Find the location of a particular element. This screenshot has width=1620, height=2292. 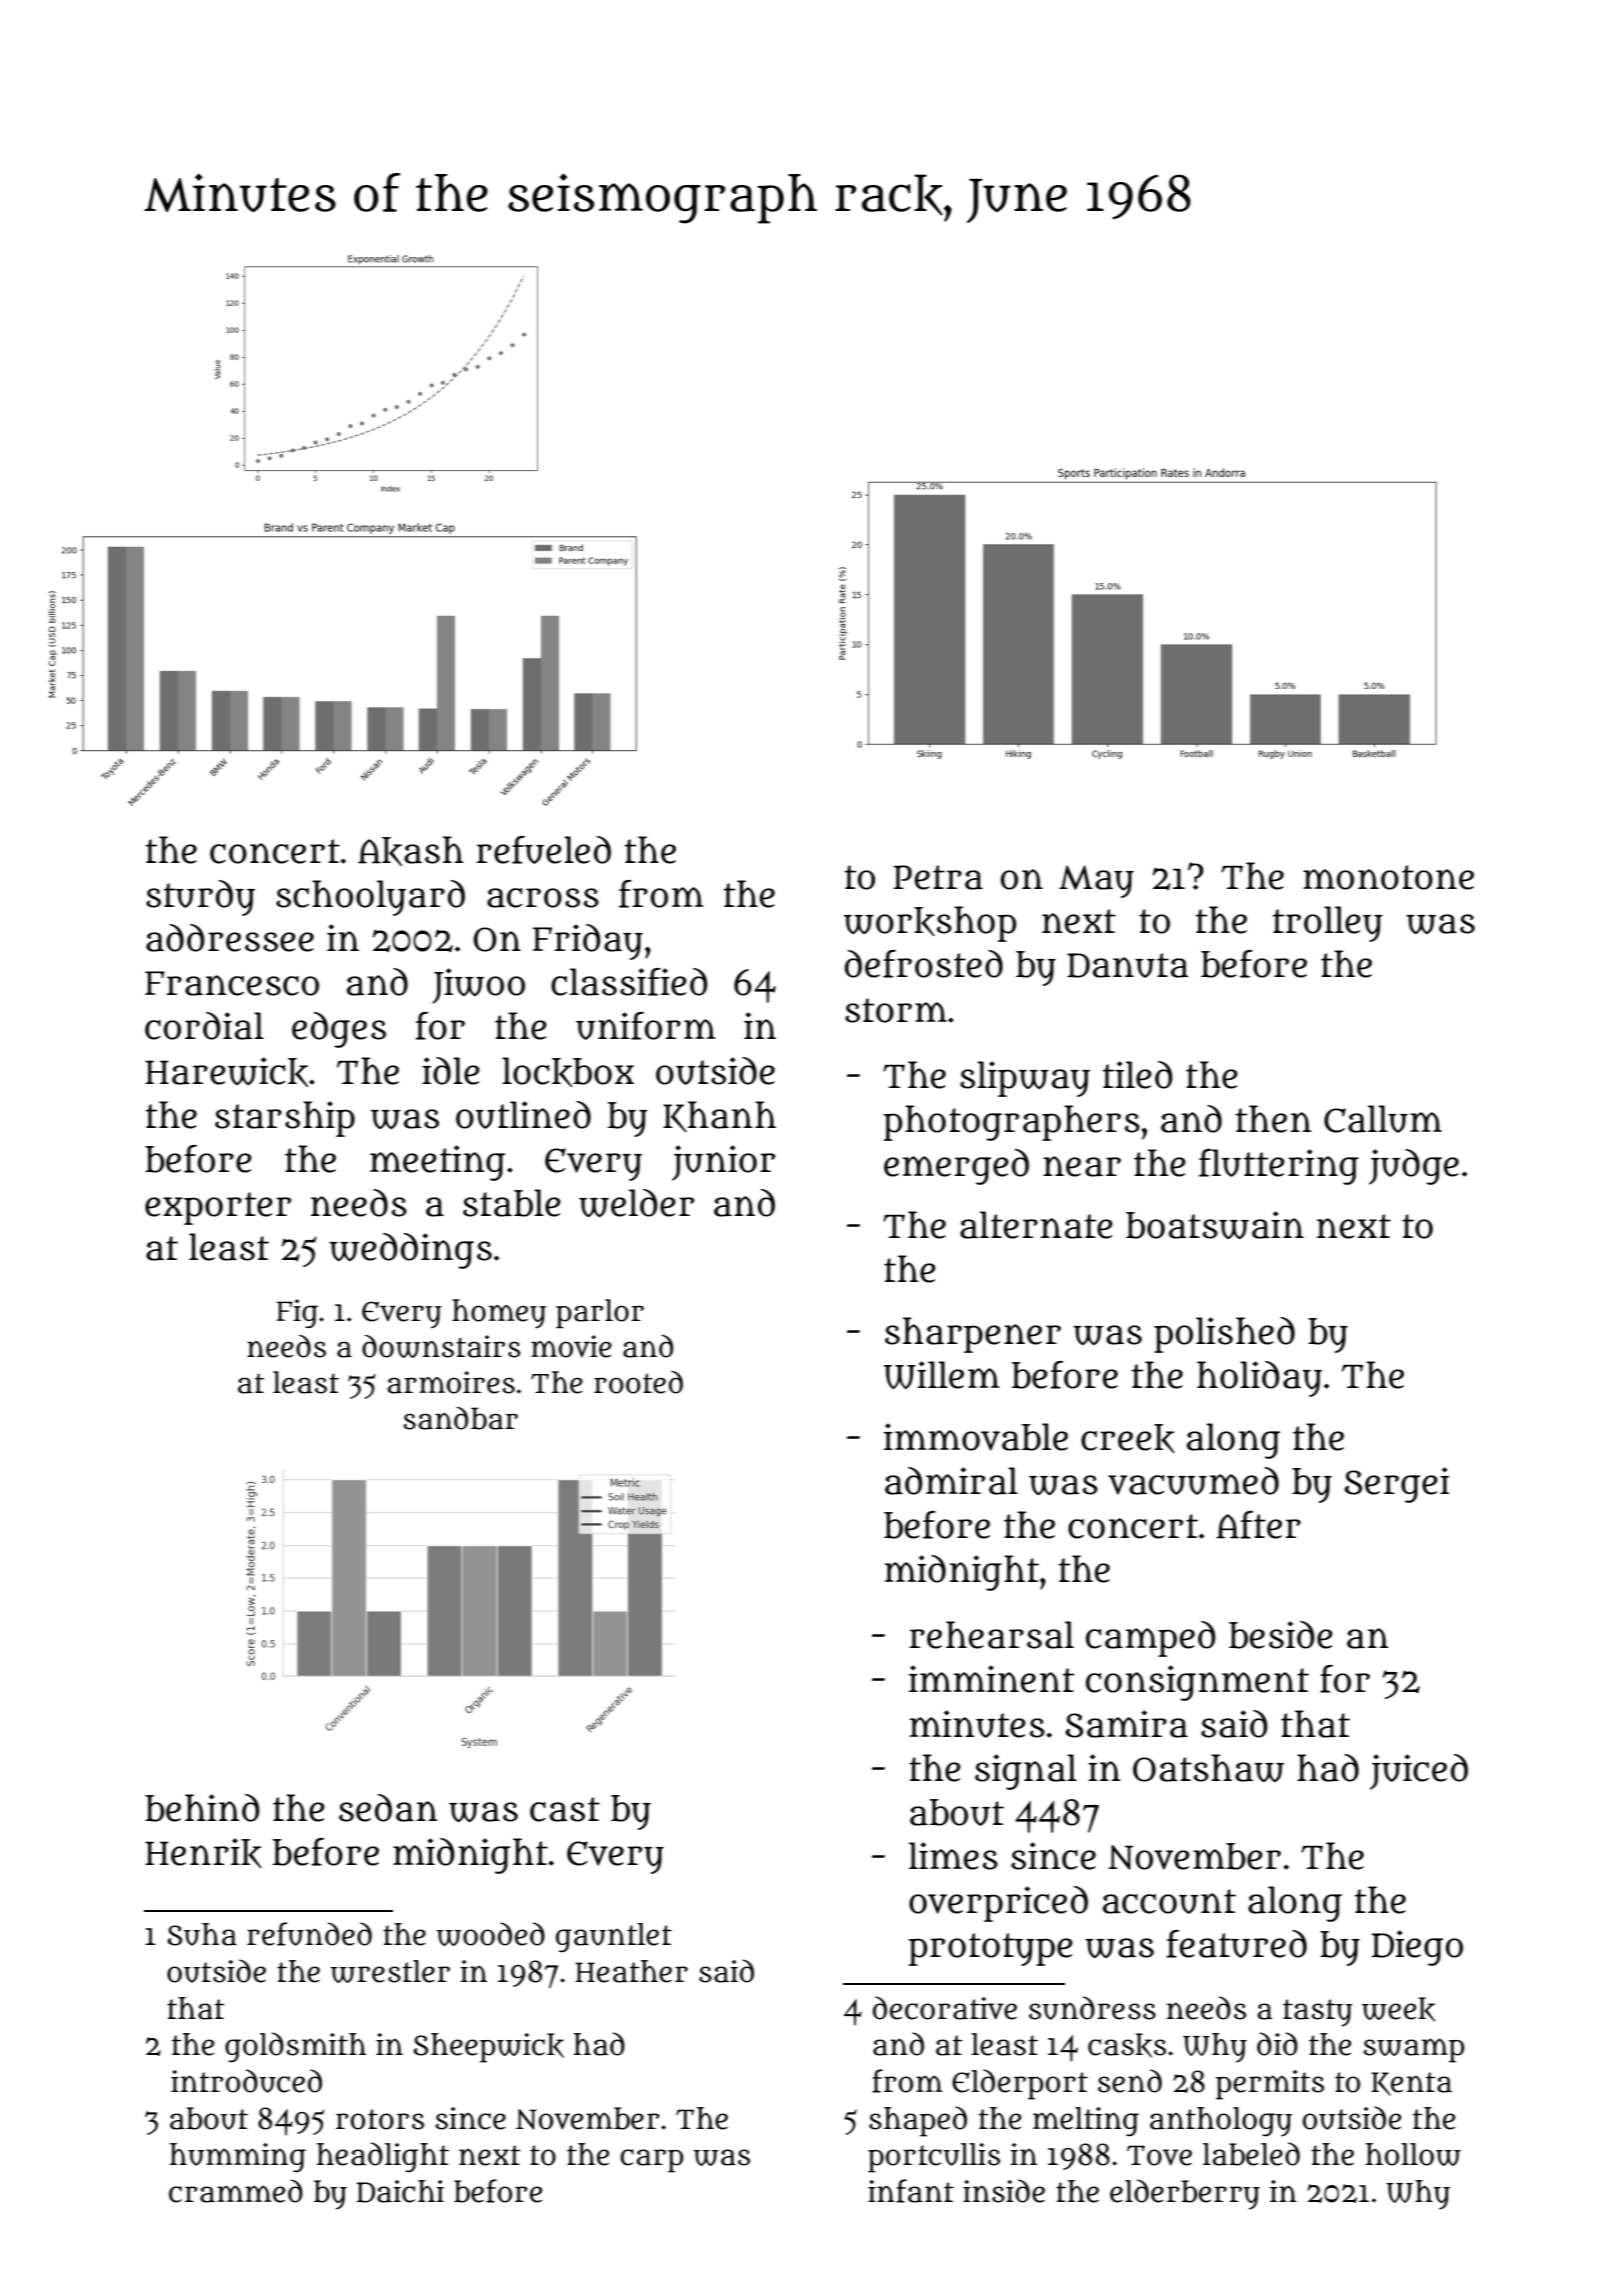

sandbar is located at coordinates (461, 1418).
